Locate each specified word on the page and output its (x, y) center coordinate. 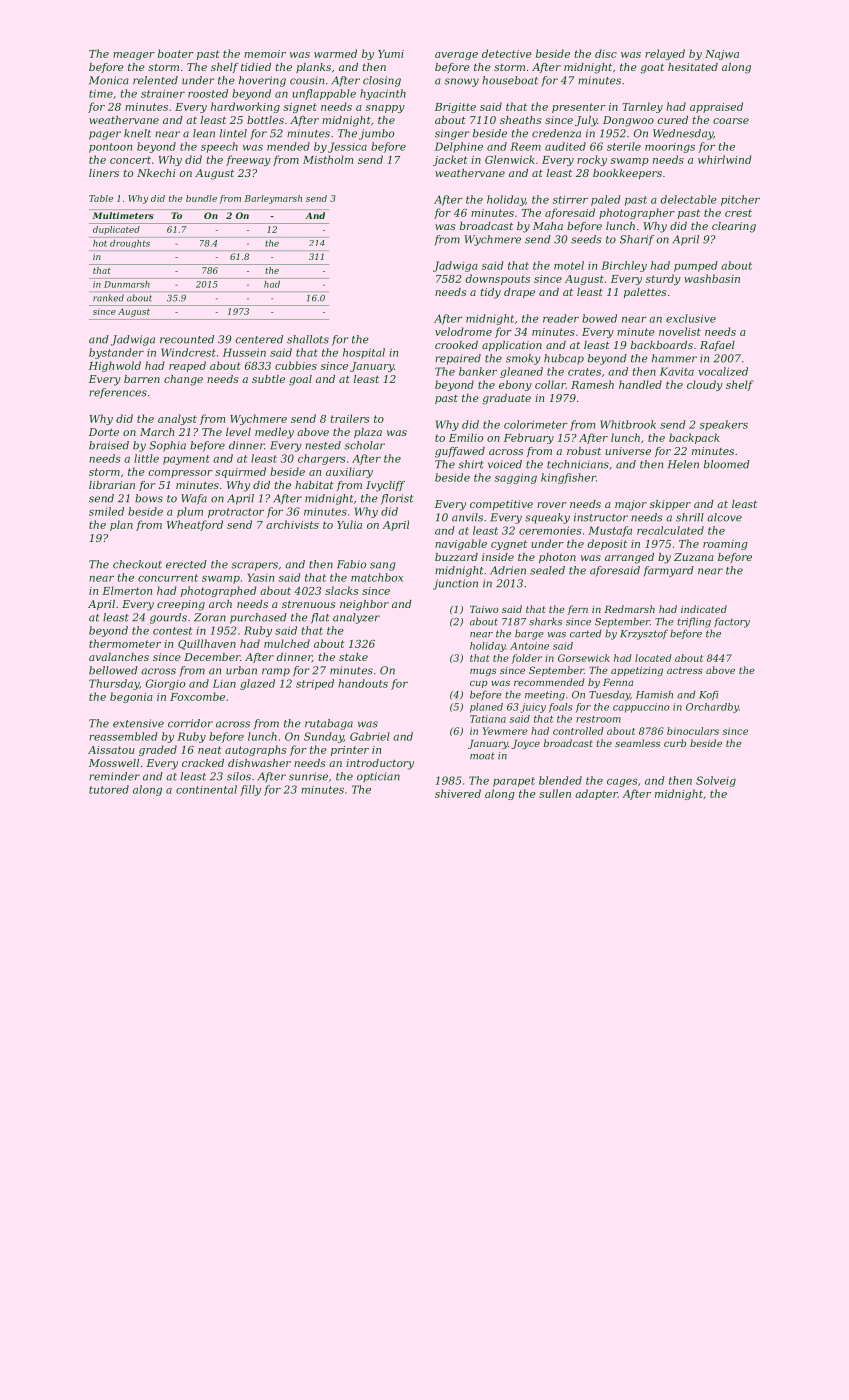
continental (206, 789)
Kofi (709, 695)
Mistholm (328, 159)
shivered (458, 793)
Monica (109, 80)
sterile (624, 146)
